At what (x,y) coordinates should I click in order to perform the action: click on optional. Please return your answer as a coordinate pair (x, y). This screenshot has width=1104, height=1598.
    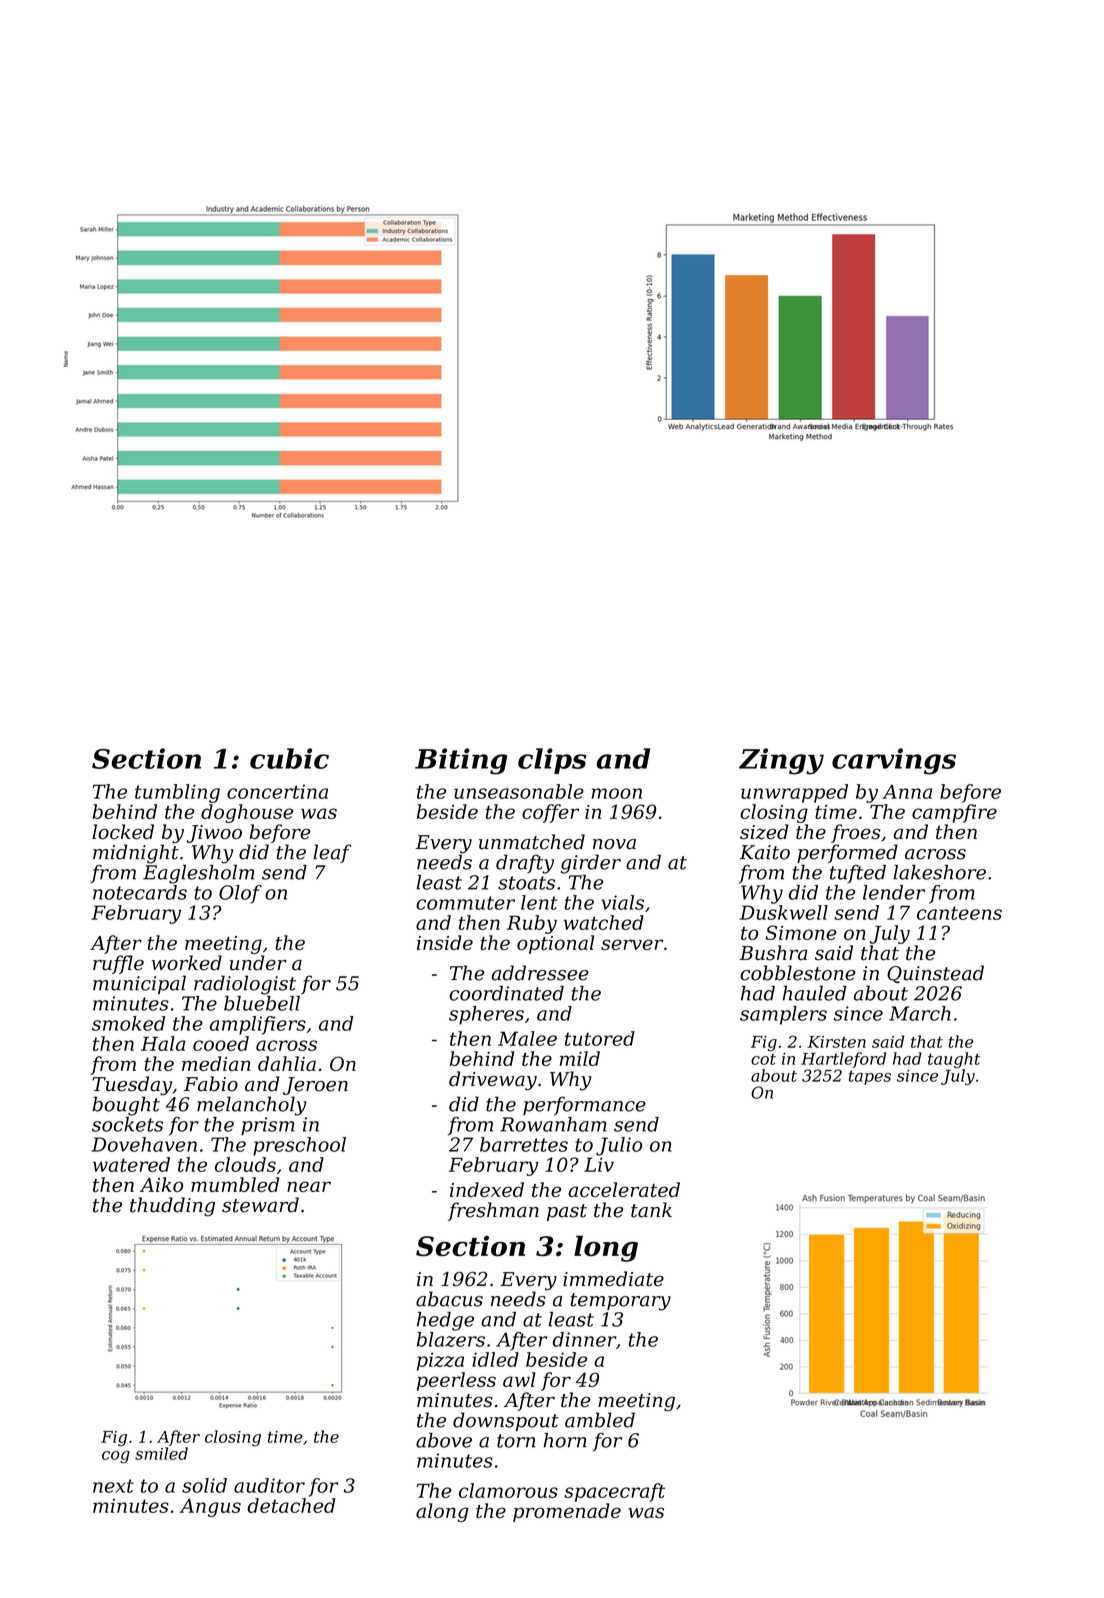
    Looking at the image, I should click on (555, 944).
